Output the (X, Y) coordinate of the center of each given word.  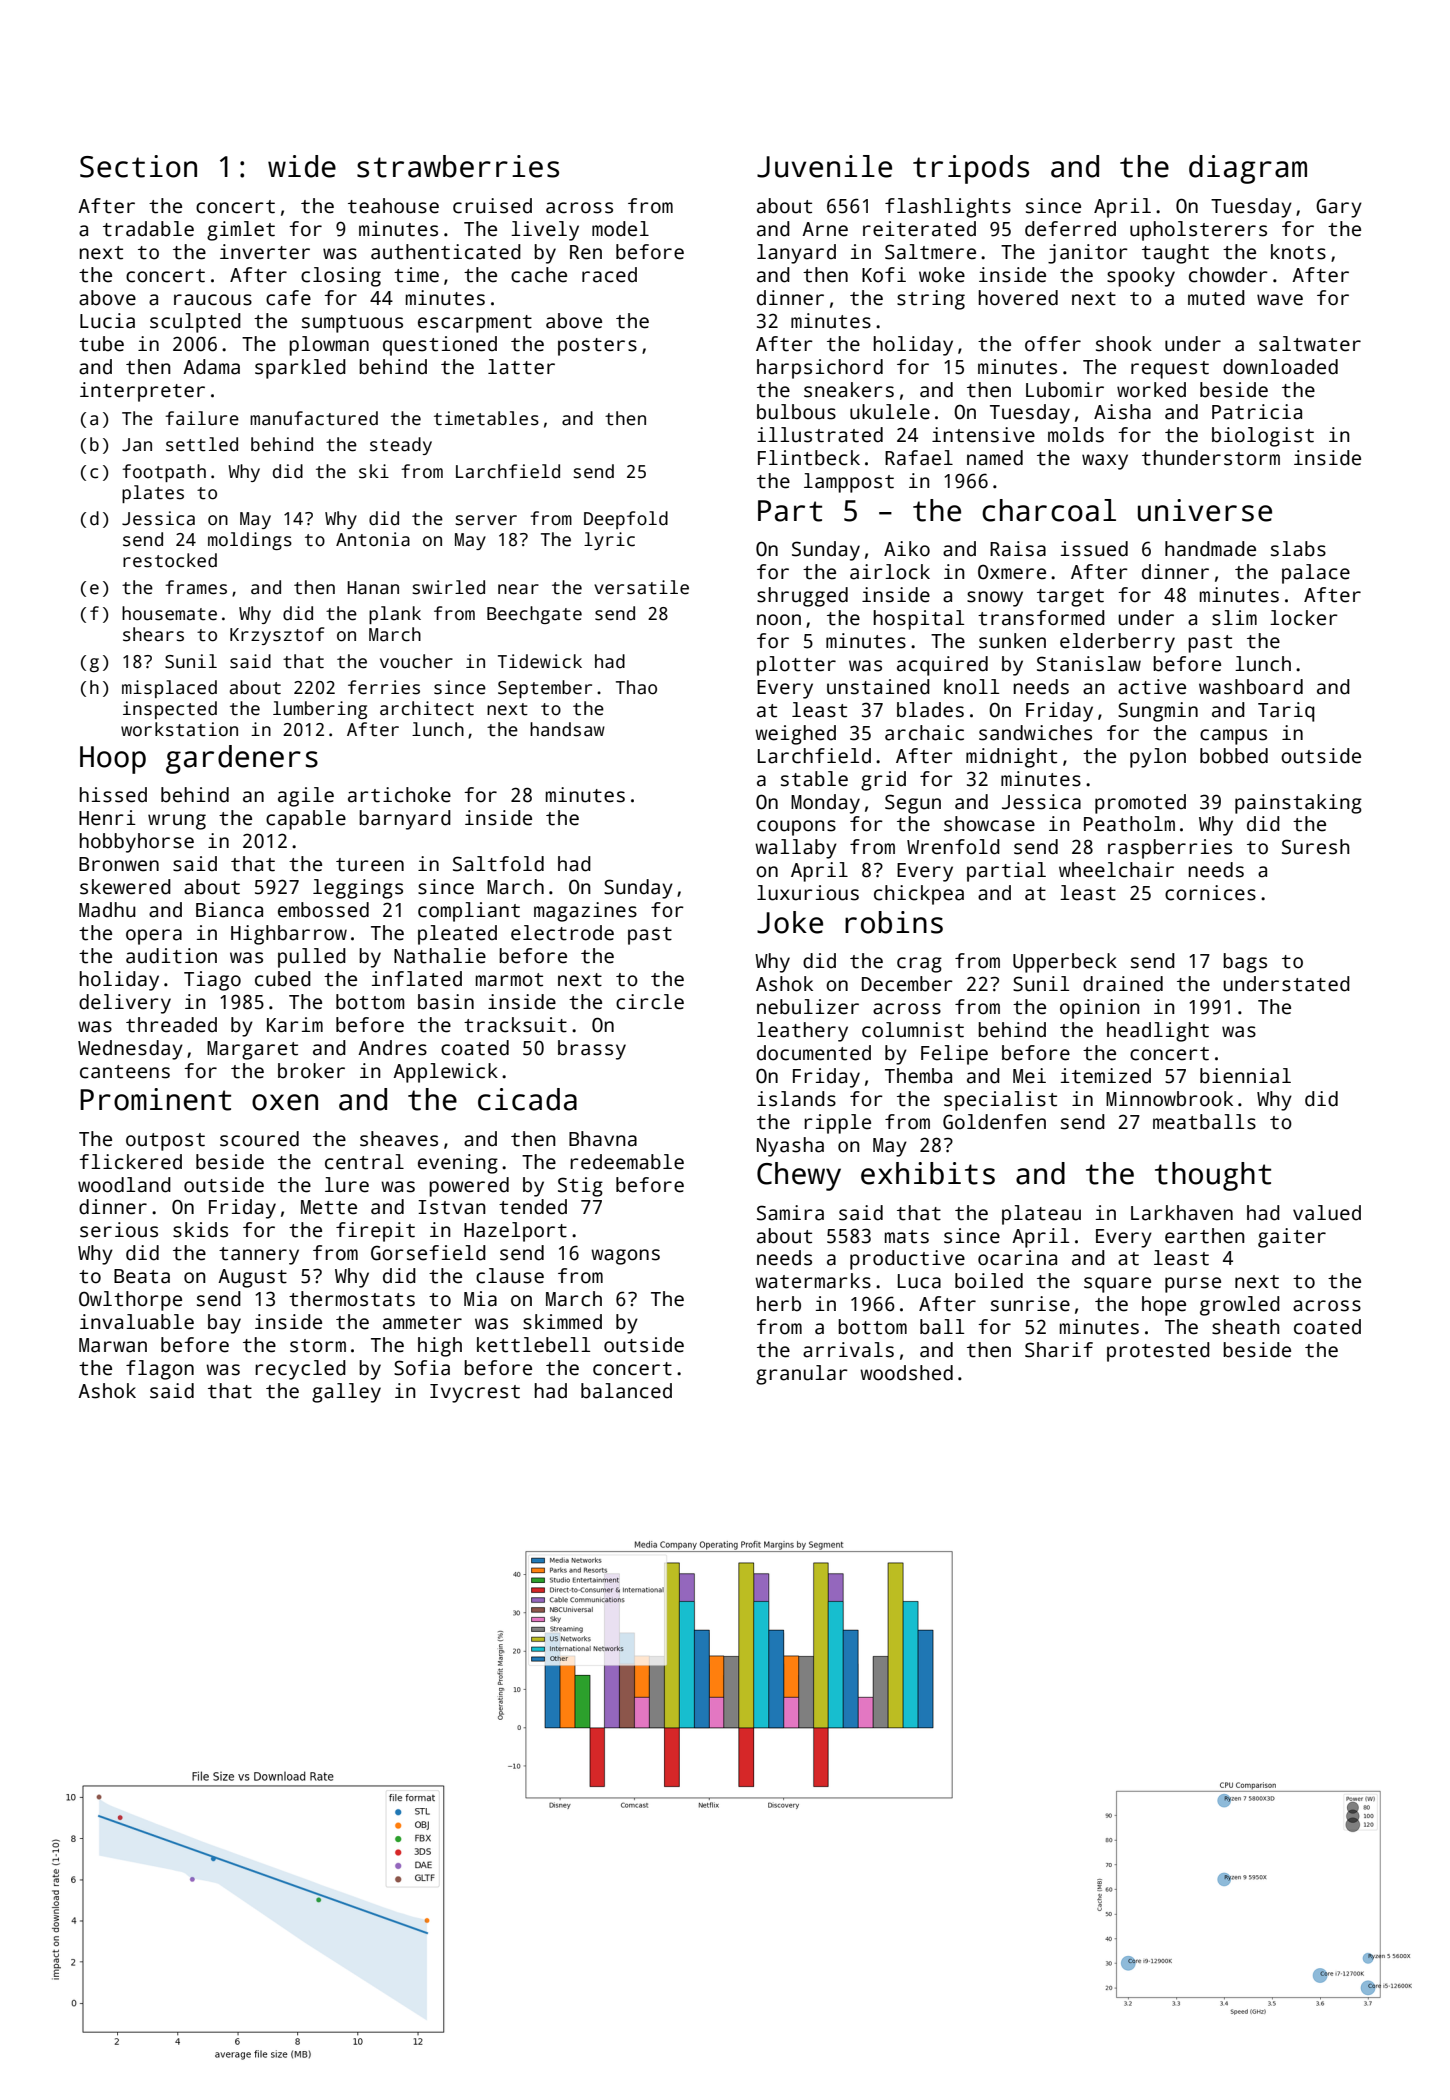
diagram (1248, 169)
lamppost (849, 483)
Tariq (1286, 712)
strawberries (458, 166)
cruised (492, 206)
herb (779, 1304)
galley (346, 1393)
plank (395, 615)
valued (1327, 1213)
